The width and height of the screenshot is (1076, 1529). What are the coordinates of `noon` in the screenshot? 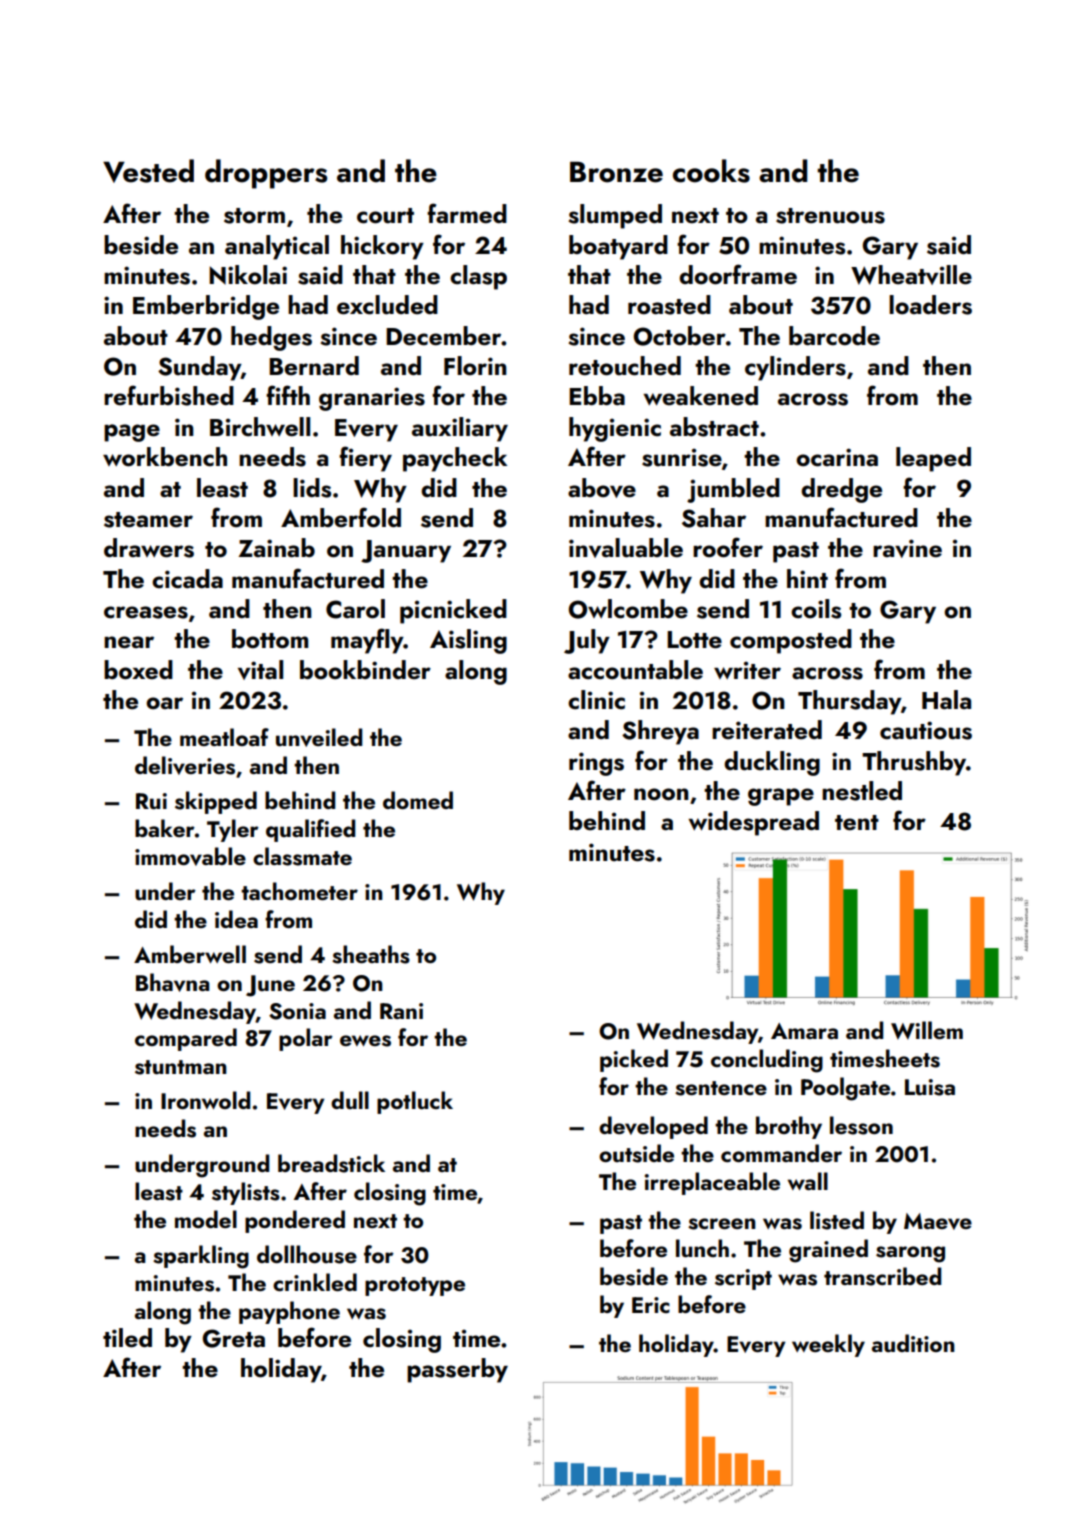 It's located at (661, 794).
